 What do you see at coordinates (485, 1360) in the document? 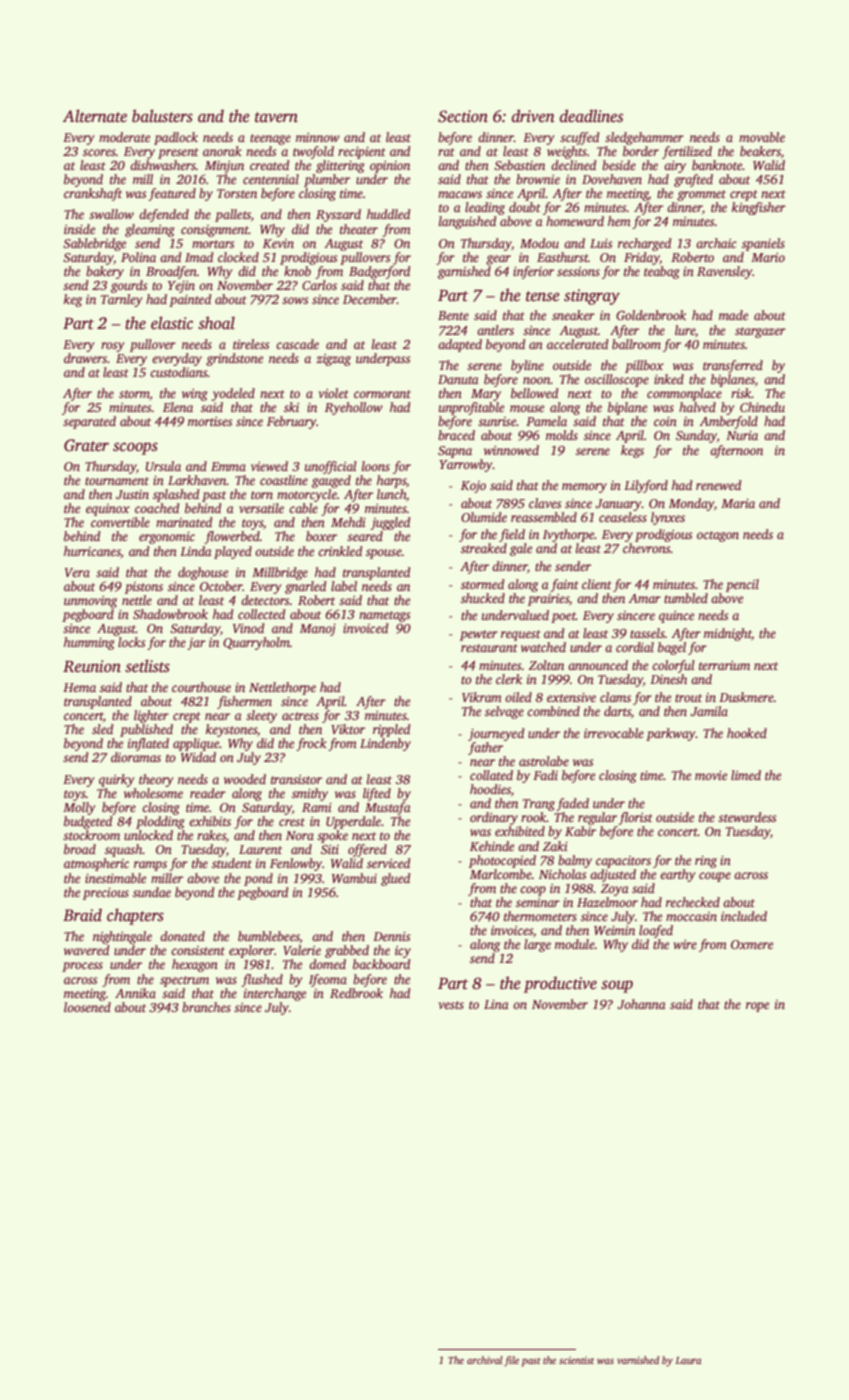
I see `archival` at bounding box center [485, 1360].
